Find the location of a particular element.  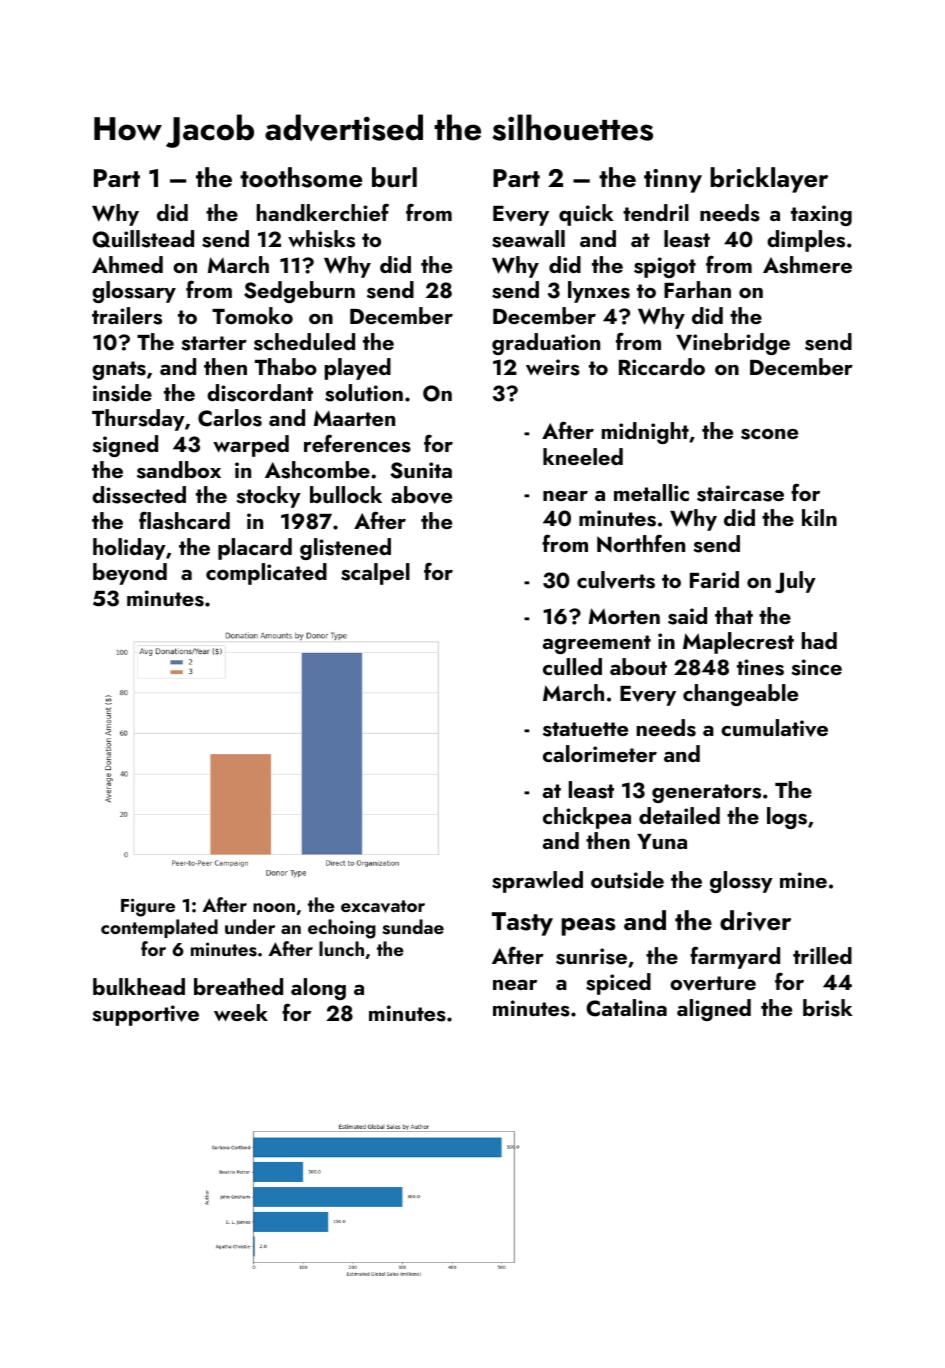

week is located at coordinates (241, 1012).
